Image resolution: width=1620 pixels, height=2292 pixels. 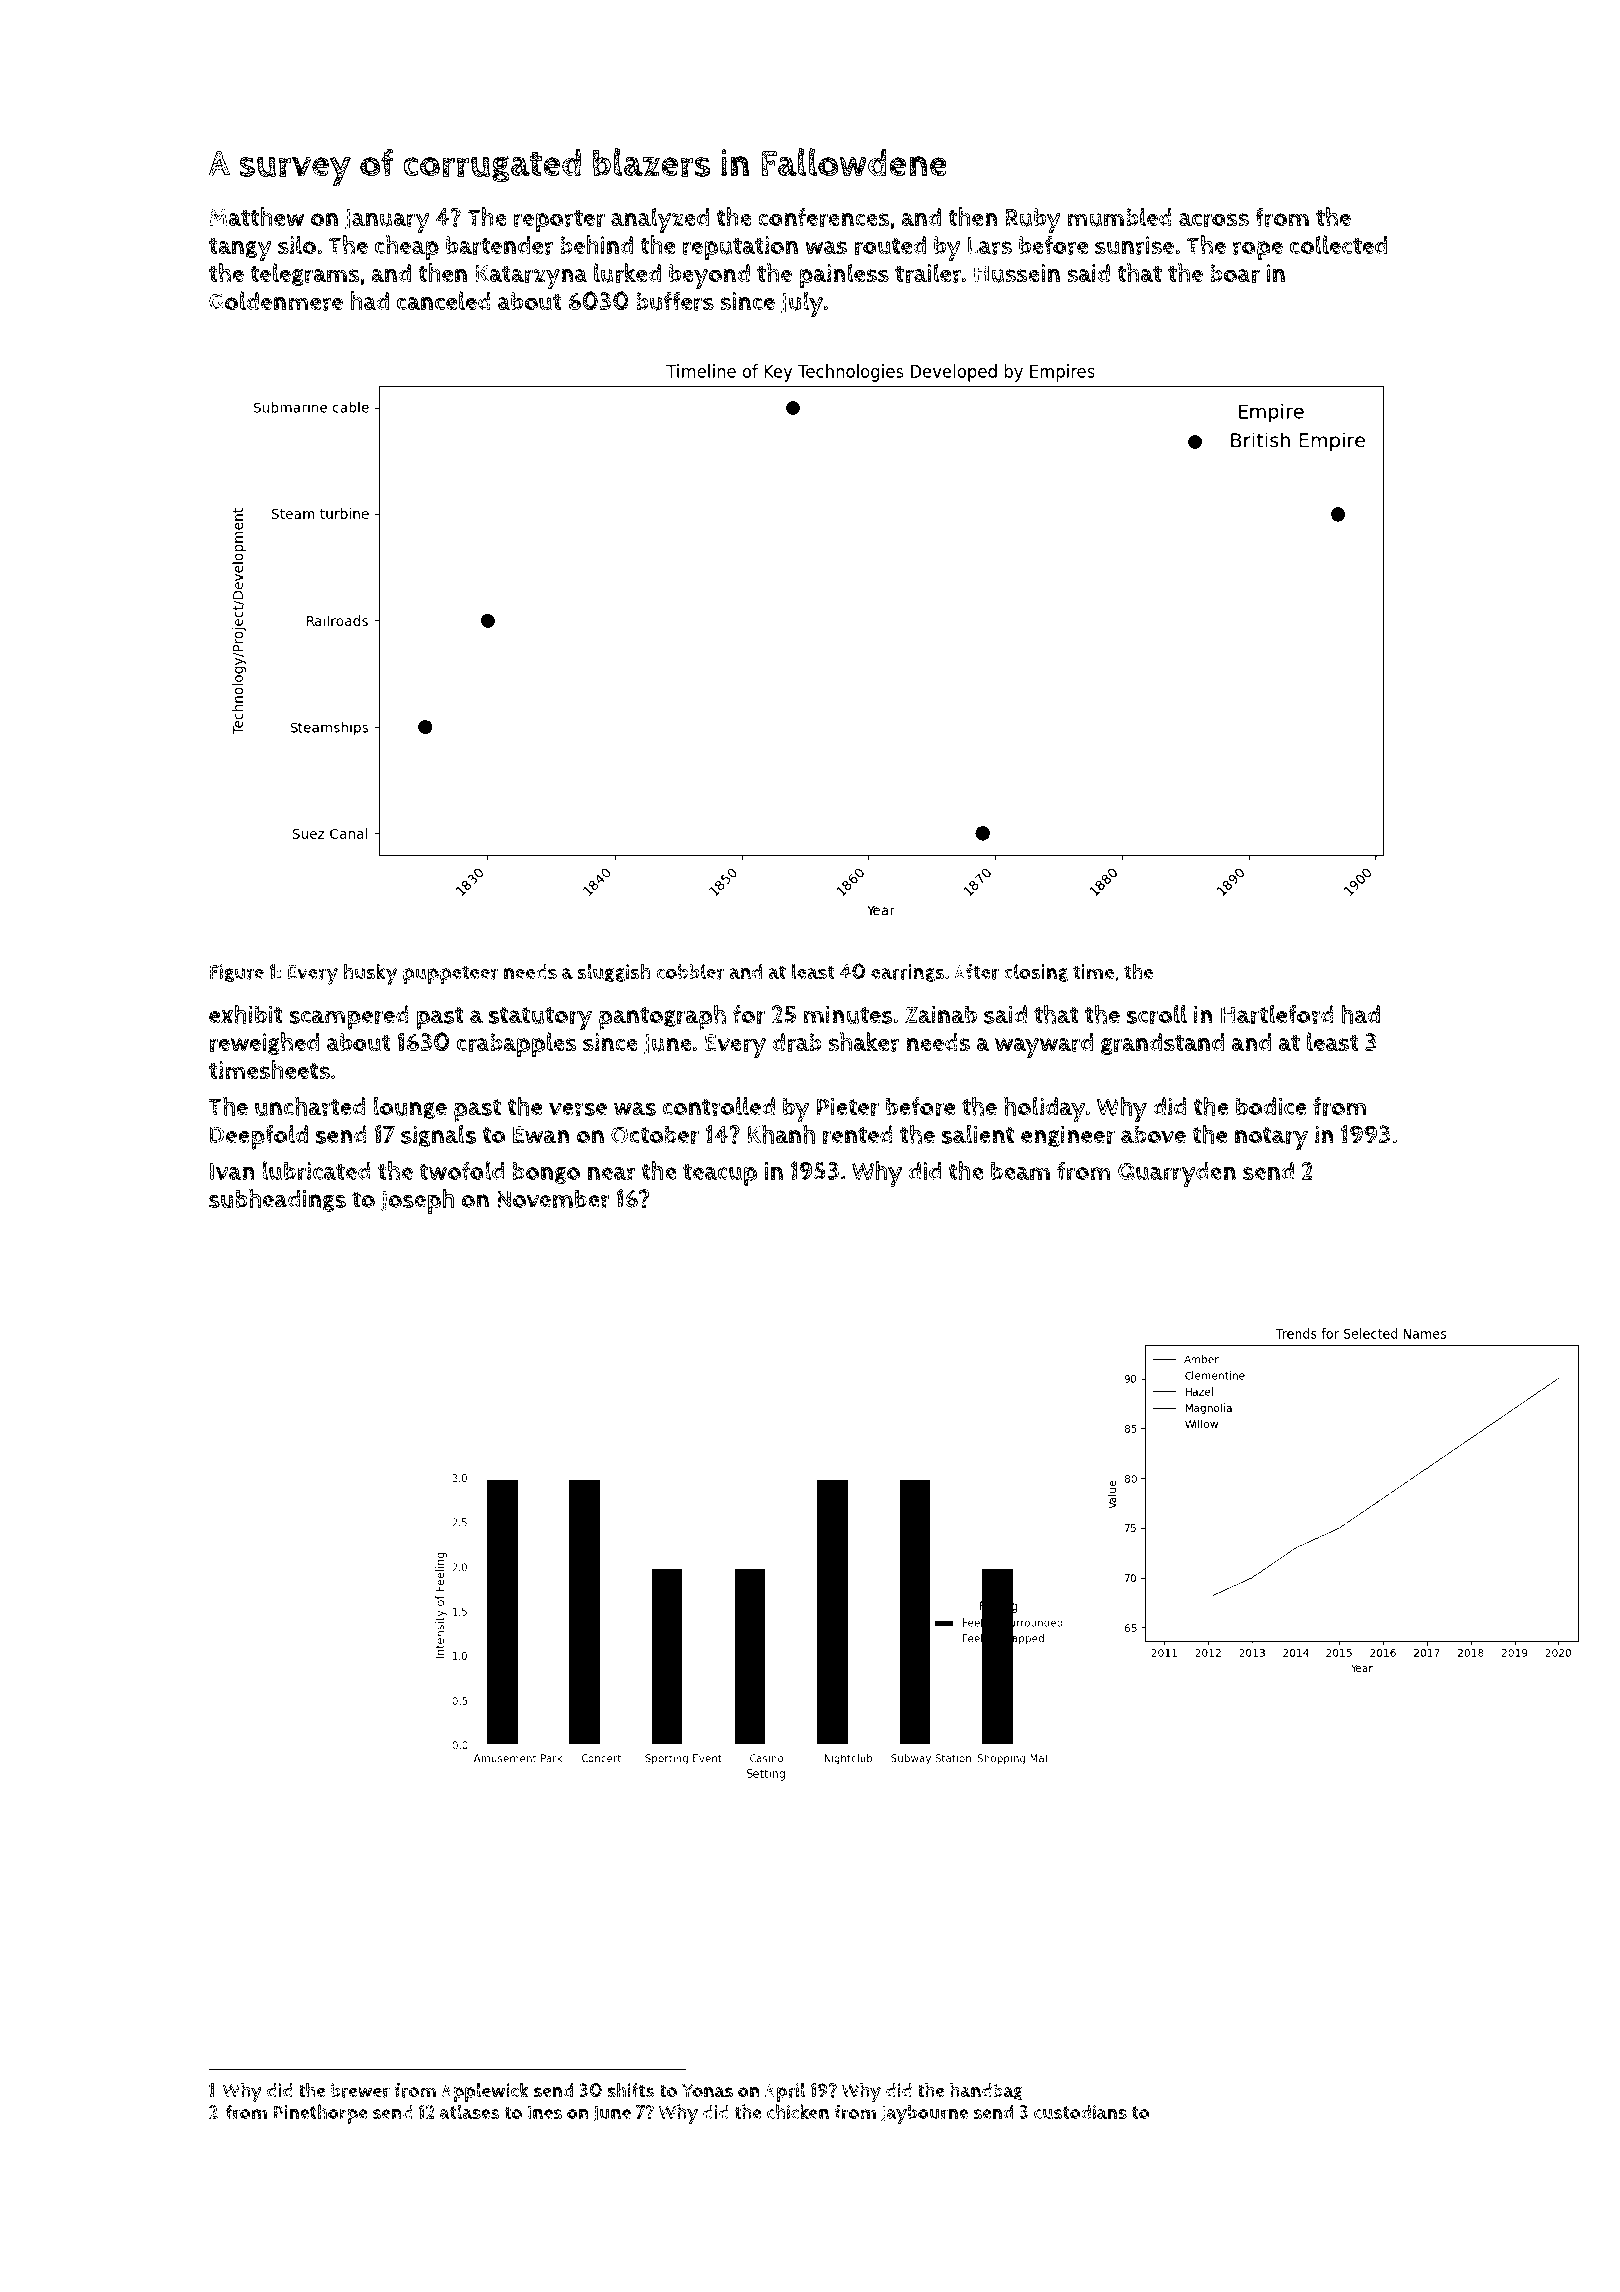 I want to click on Pieter, so click(x=848, y=1106).
